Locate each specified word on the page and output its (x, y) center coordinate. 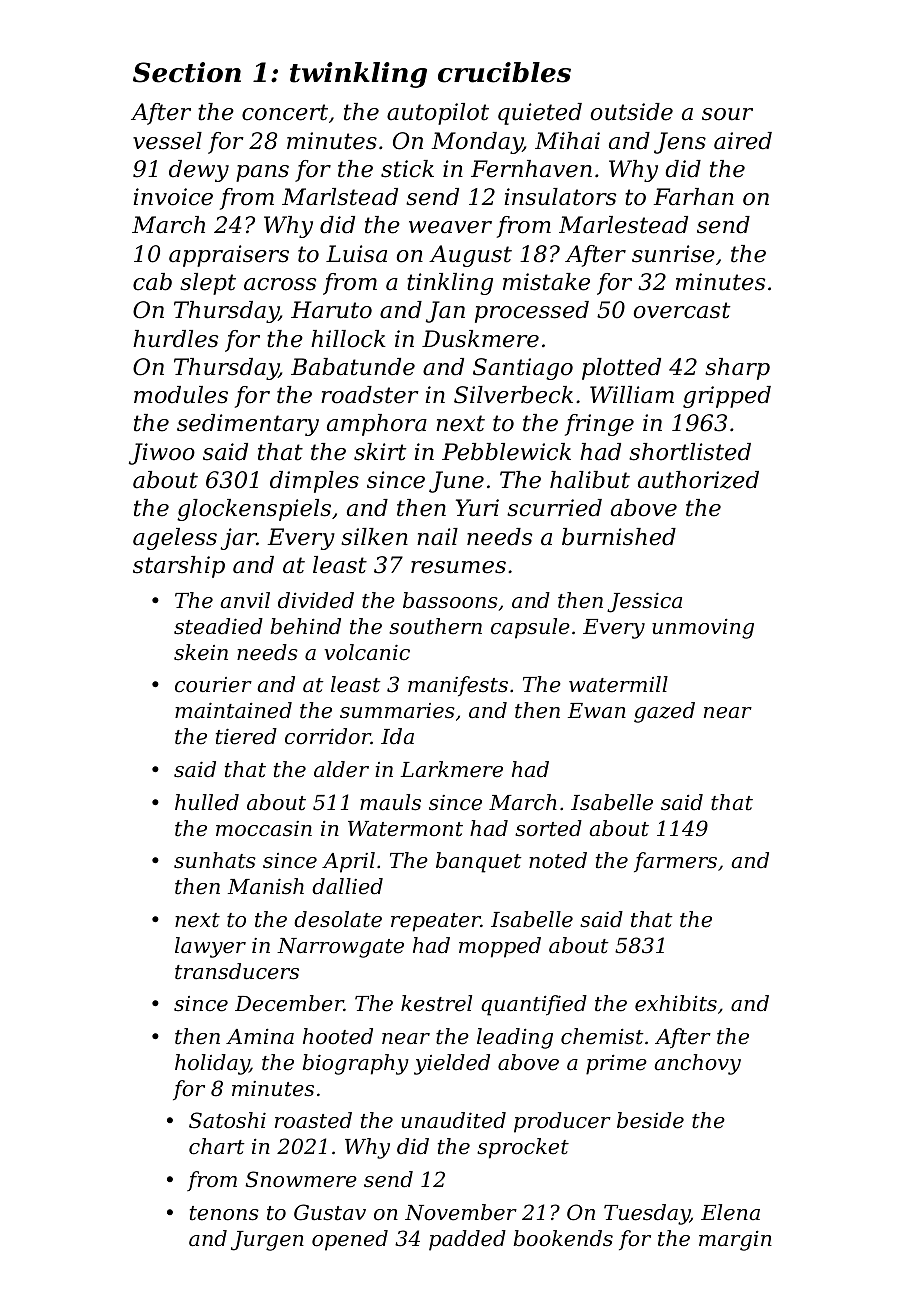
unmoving (703, 628)
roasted (313, 1120)
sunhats (215, 860)
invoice (173, 197)
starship (179, 567)
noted (558, 860)
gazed (664, 712)
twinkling (358, 75)
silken (374, 537)
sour (727, 114)
